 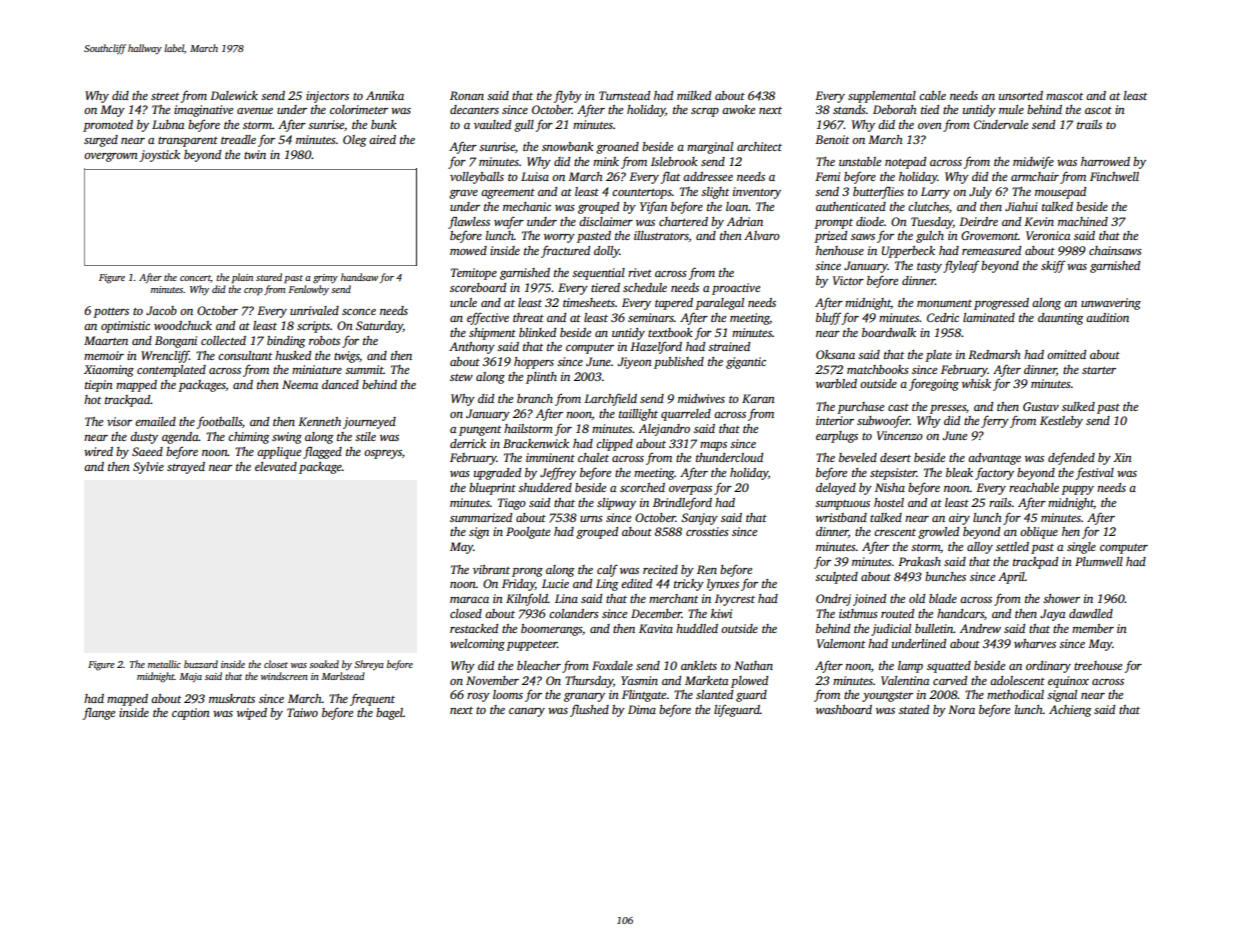 I want to click on Finchwell, so click(x=1114, y=176).
